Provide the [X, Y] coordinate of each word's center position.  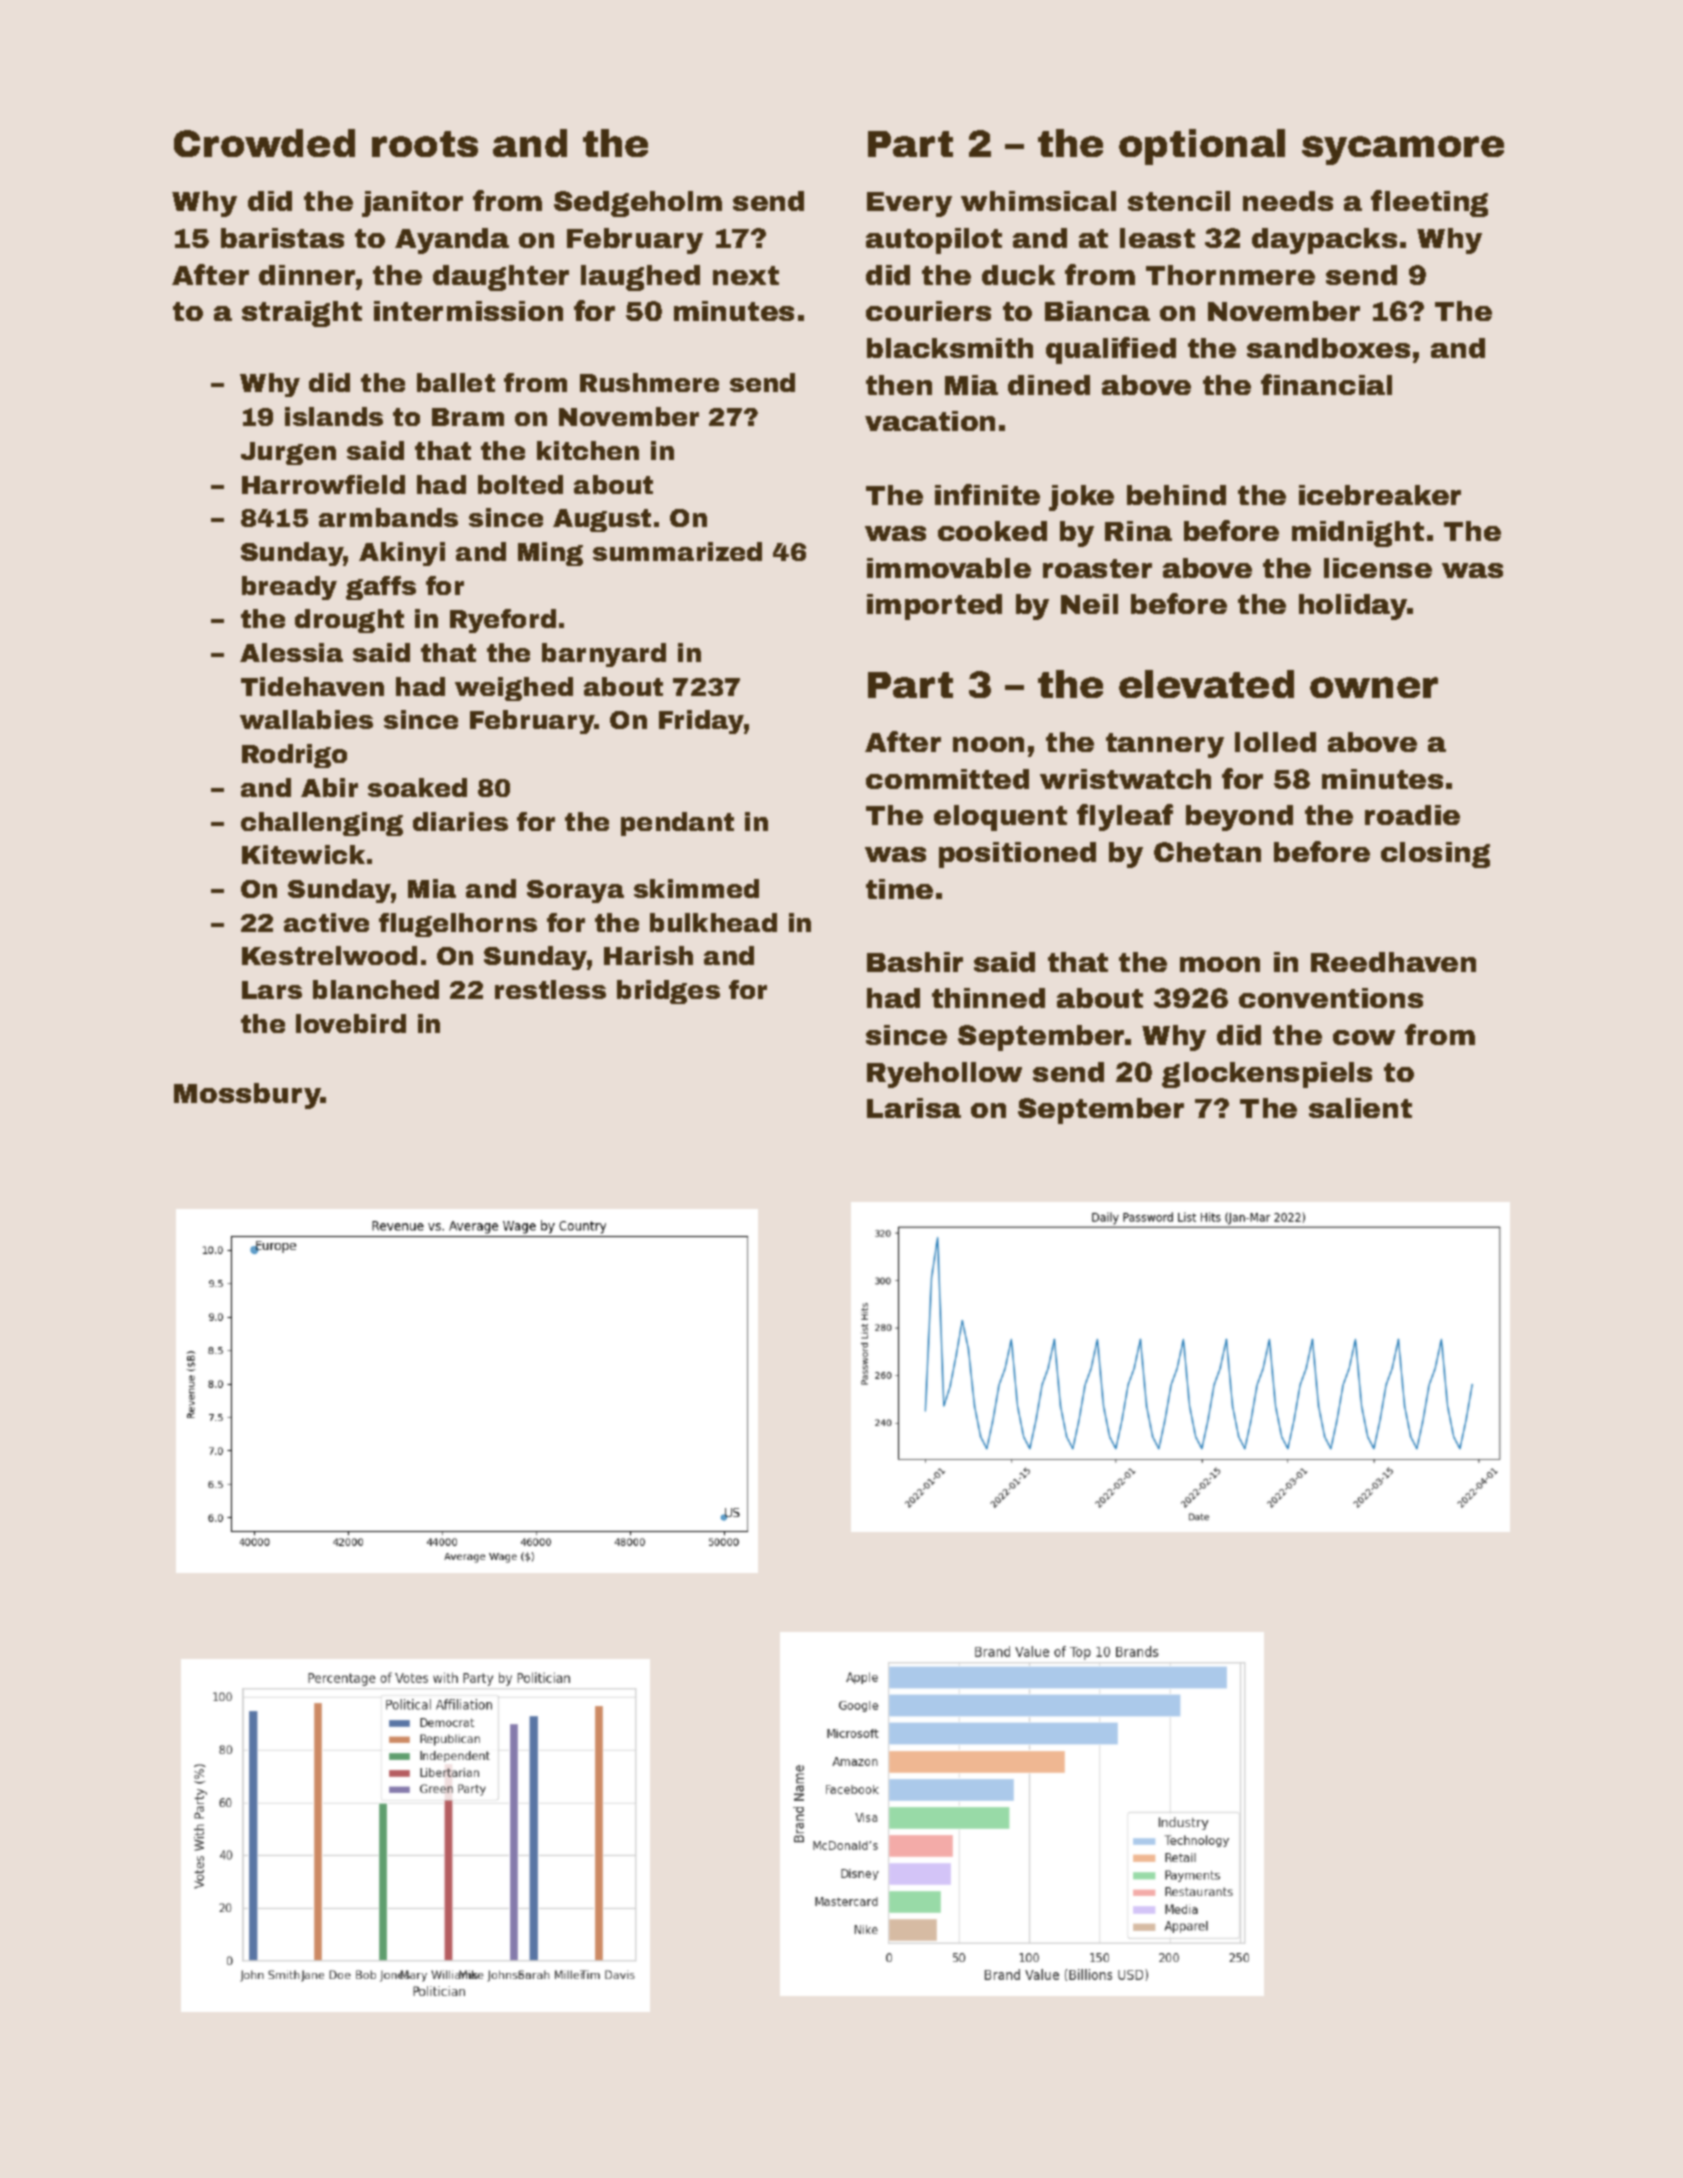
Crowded [264, 143]
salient [1360, 1108]
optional [1202, 147]
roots [425, 144]
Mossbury [247, 1096]
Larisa [914, 1108]
